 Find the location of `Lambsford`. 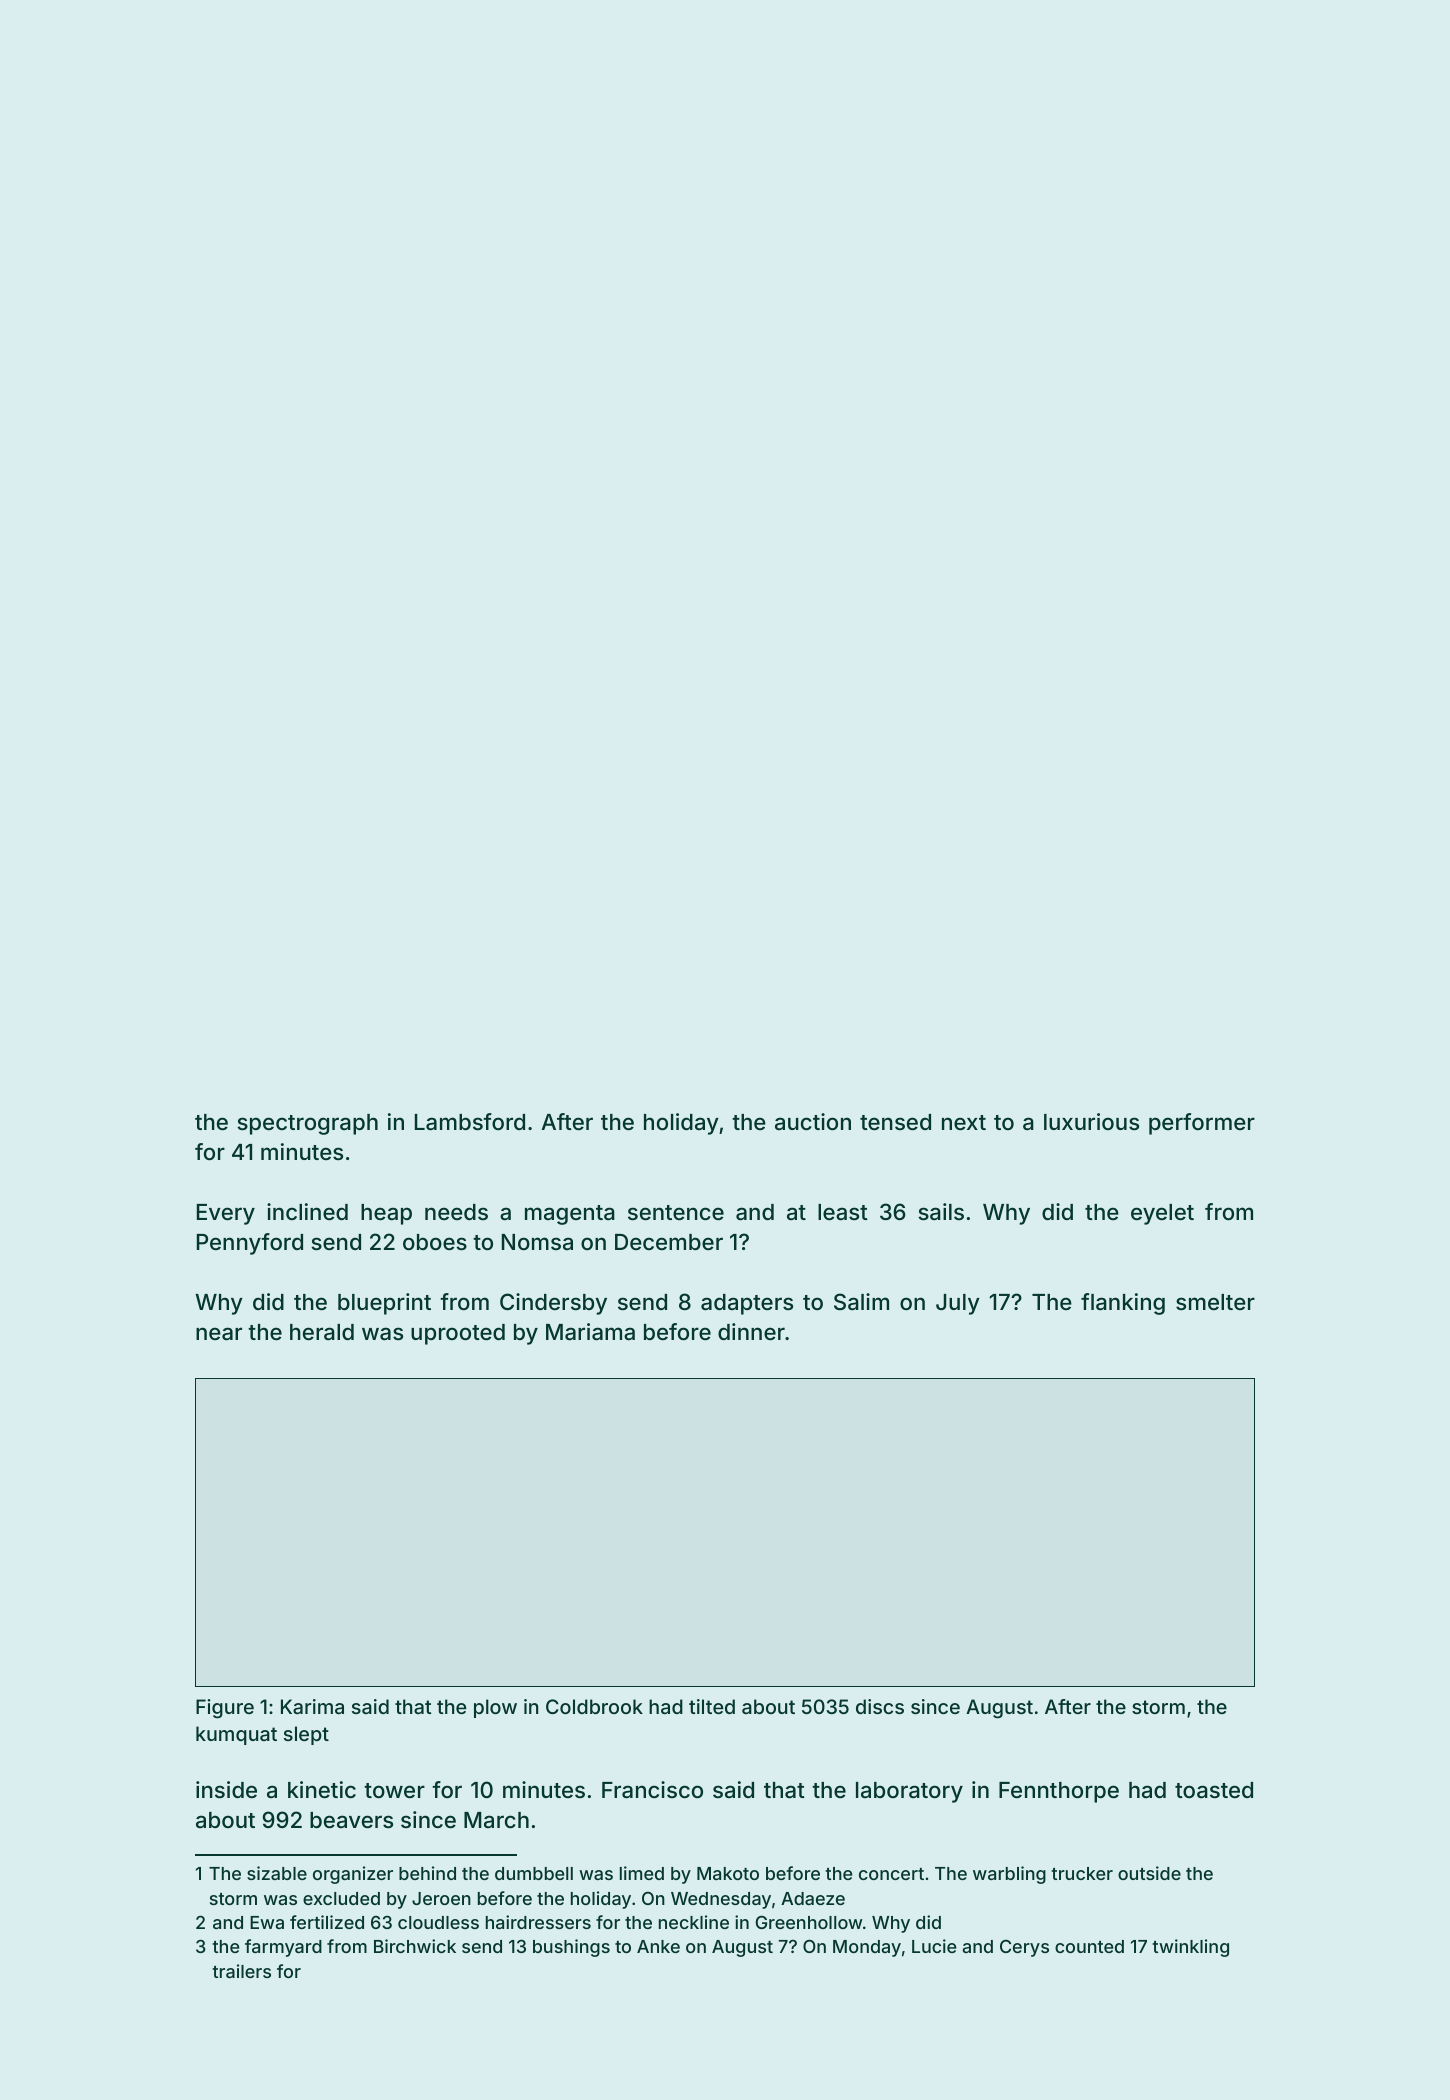

Lambsford is located at coordinates (470, 1122).
